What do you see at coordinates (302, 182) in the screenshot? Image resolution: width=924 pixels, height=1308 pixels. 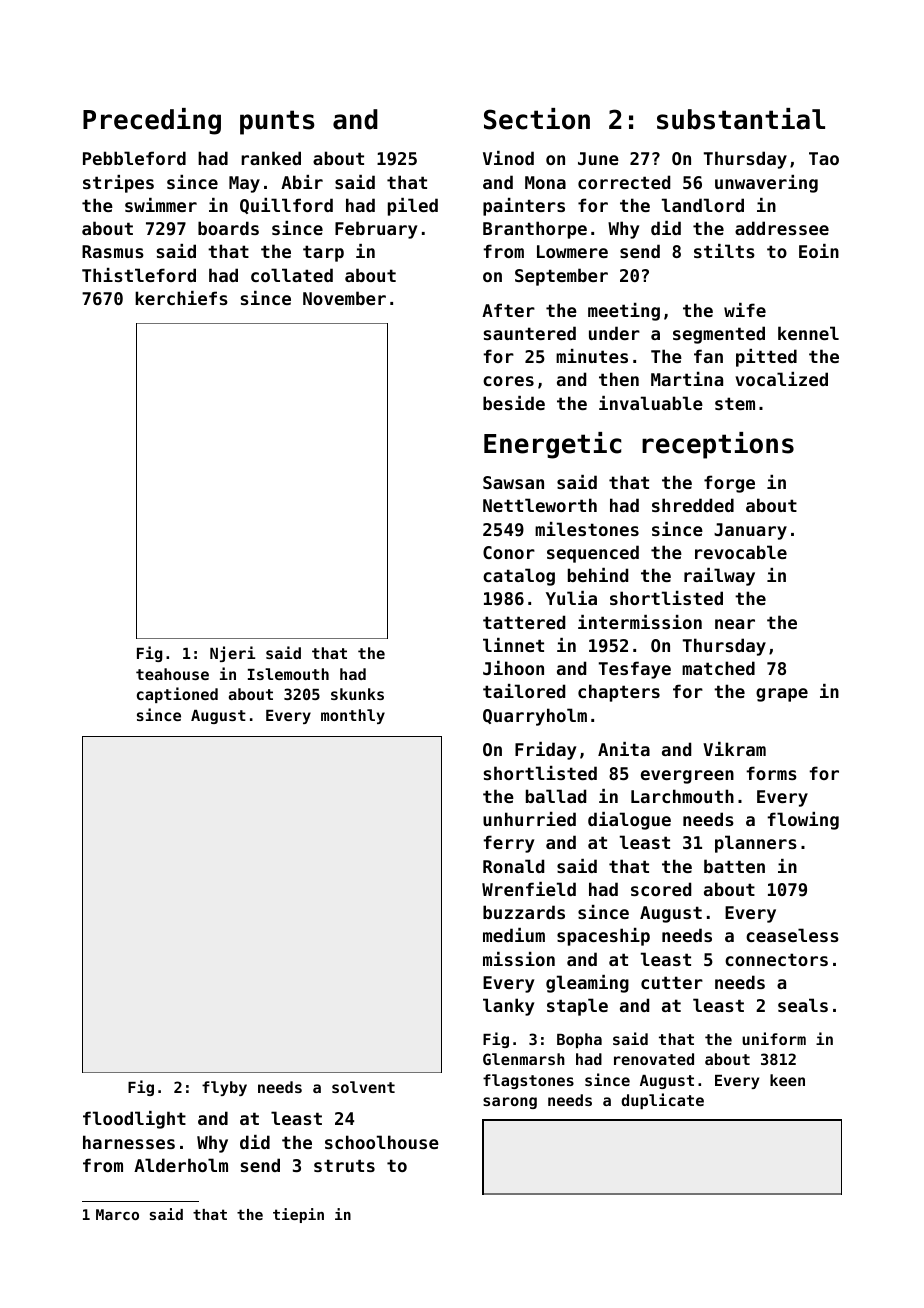 I see `Abir` at bounding box center [302, 182].
